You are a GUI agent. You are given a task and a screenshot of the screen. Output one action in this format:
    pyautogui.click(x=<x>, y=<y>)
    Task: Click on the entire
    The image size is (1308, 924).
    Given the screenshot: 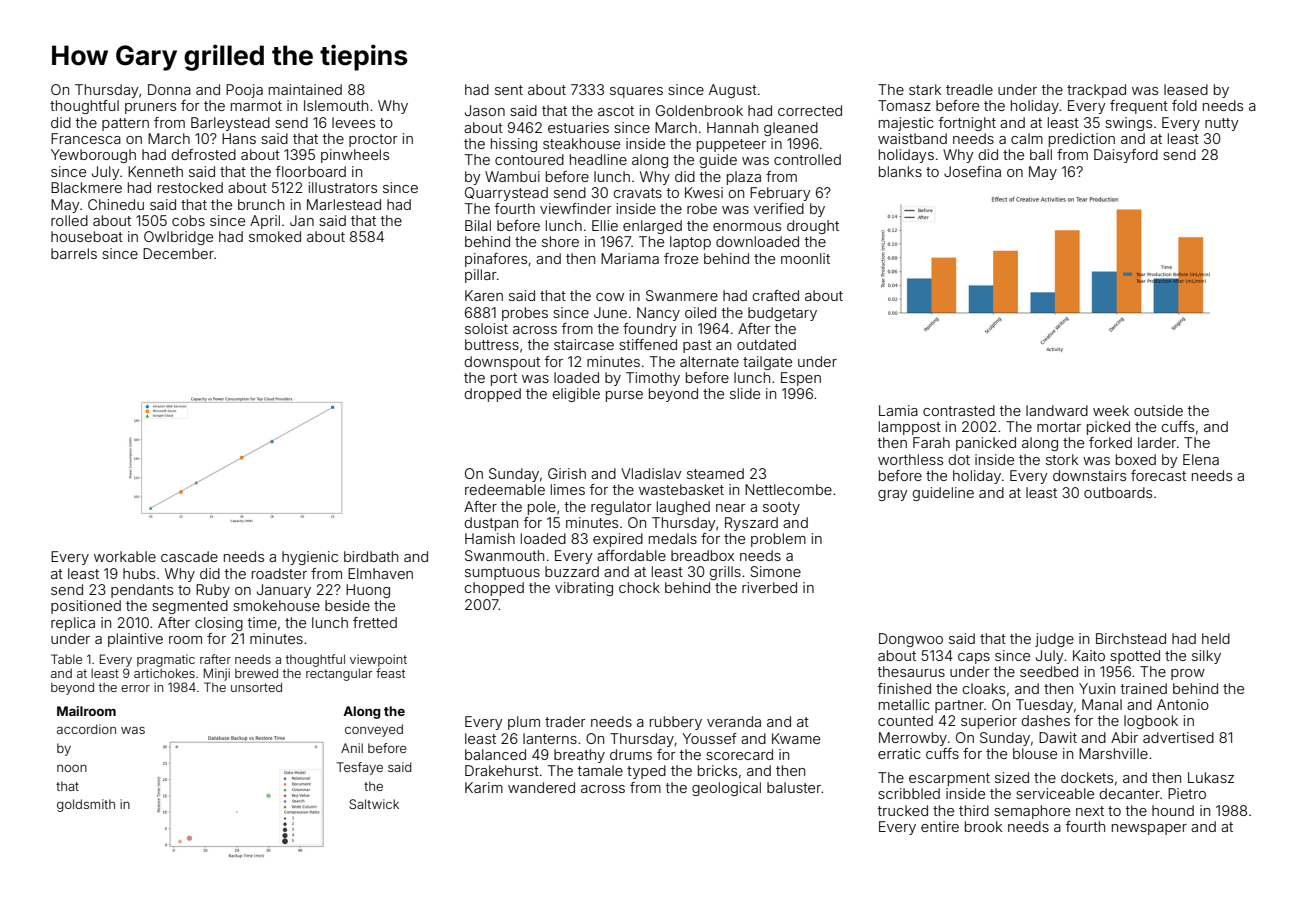 What is the action you would take?
    pyautogui.click(x=940, y=826)
